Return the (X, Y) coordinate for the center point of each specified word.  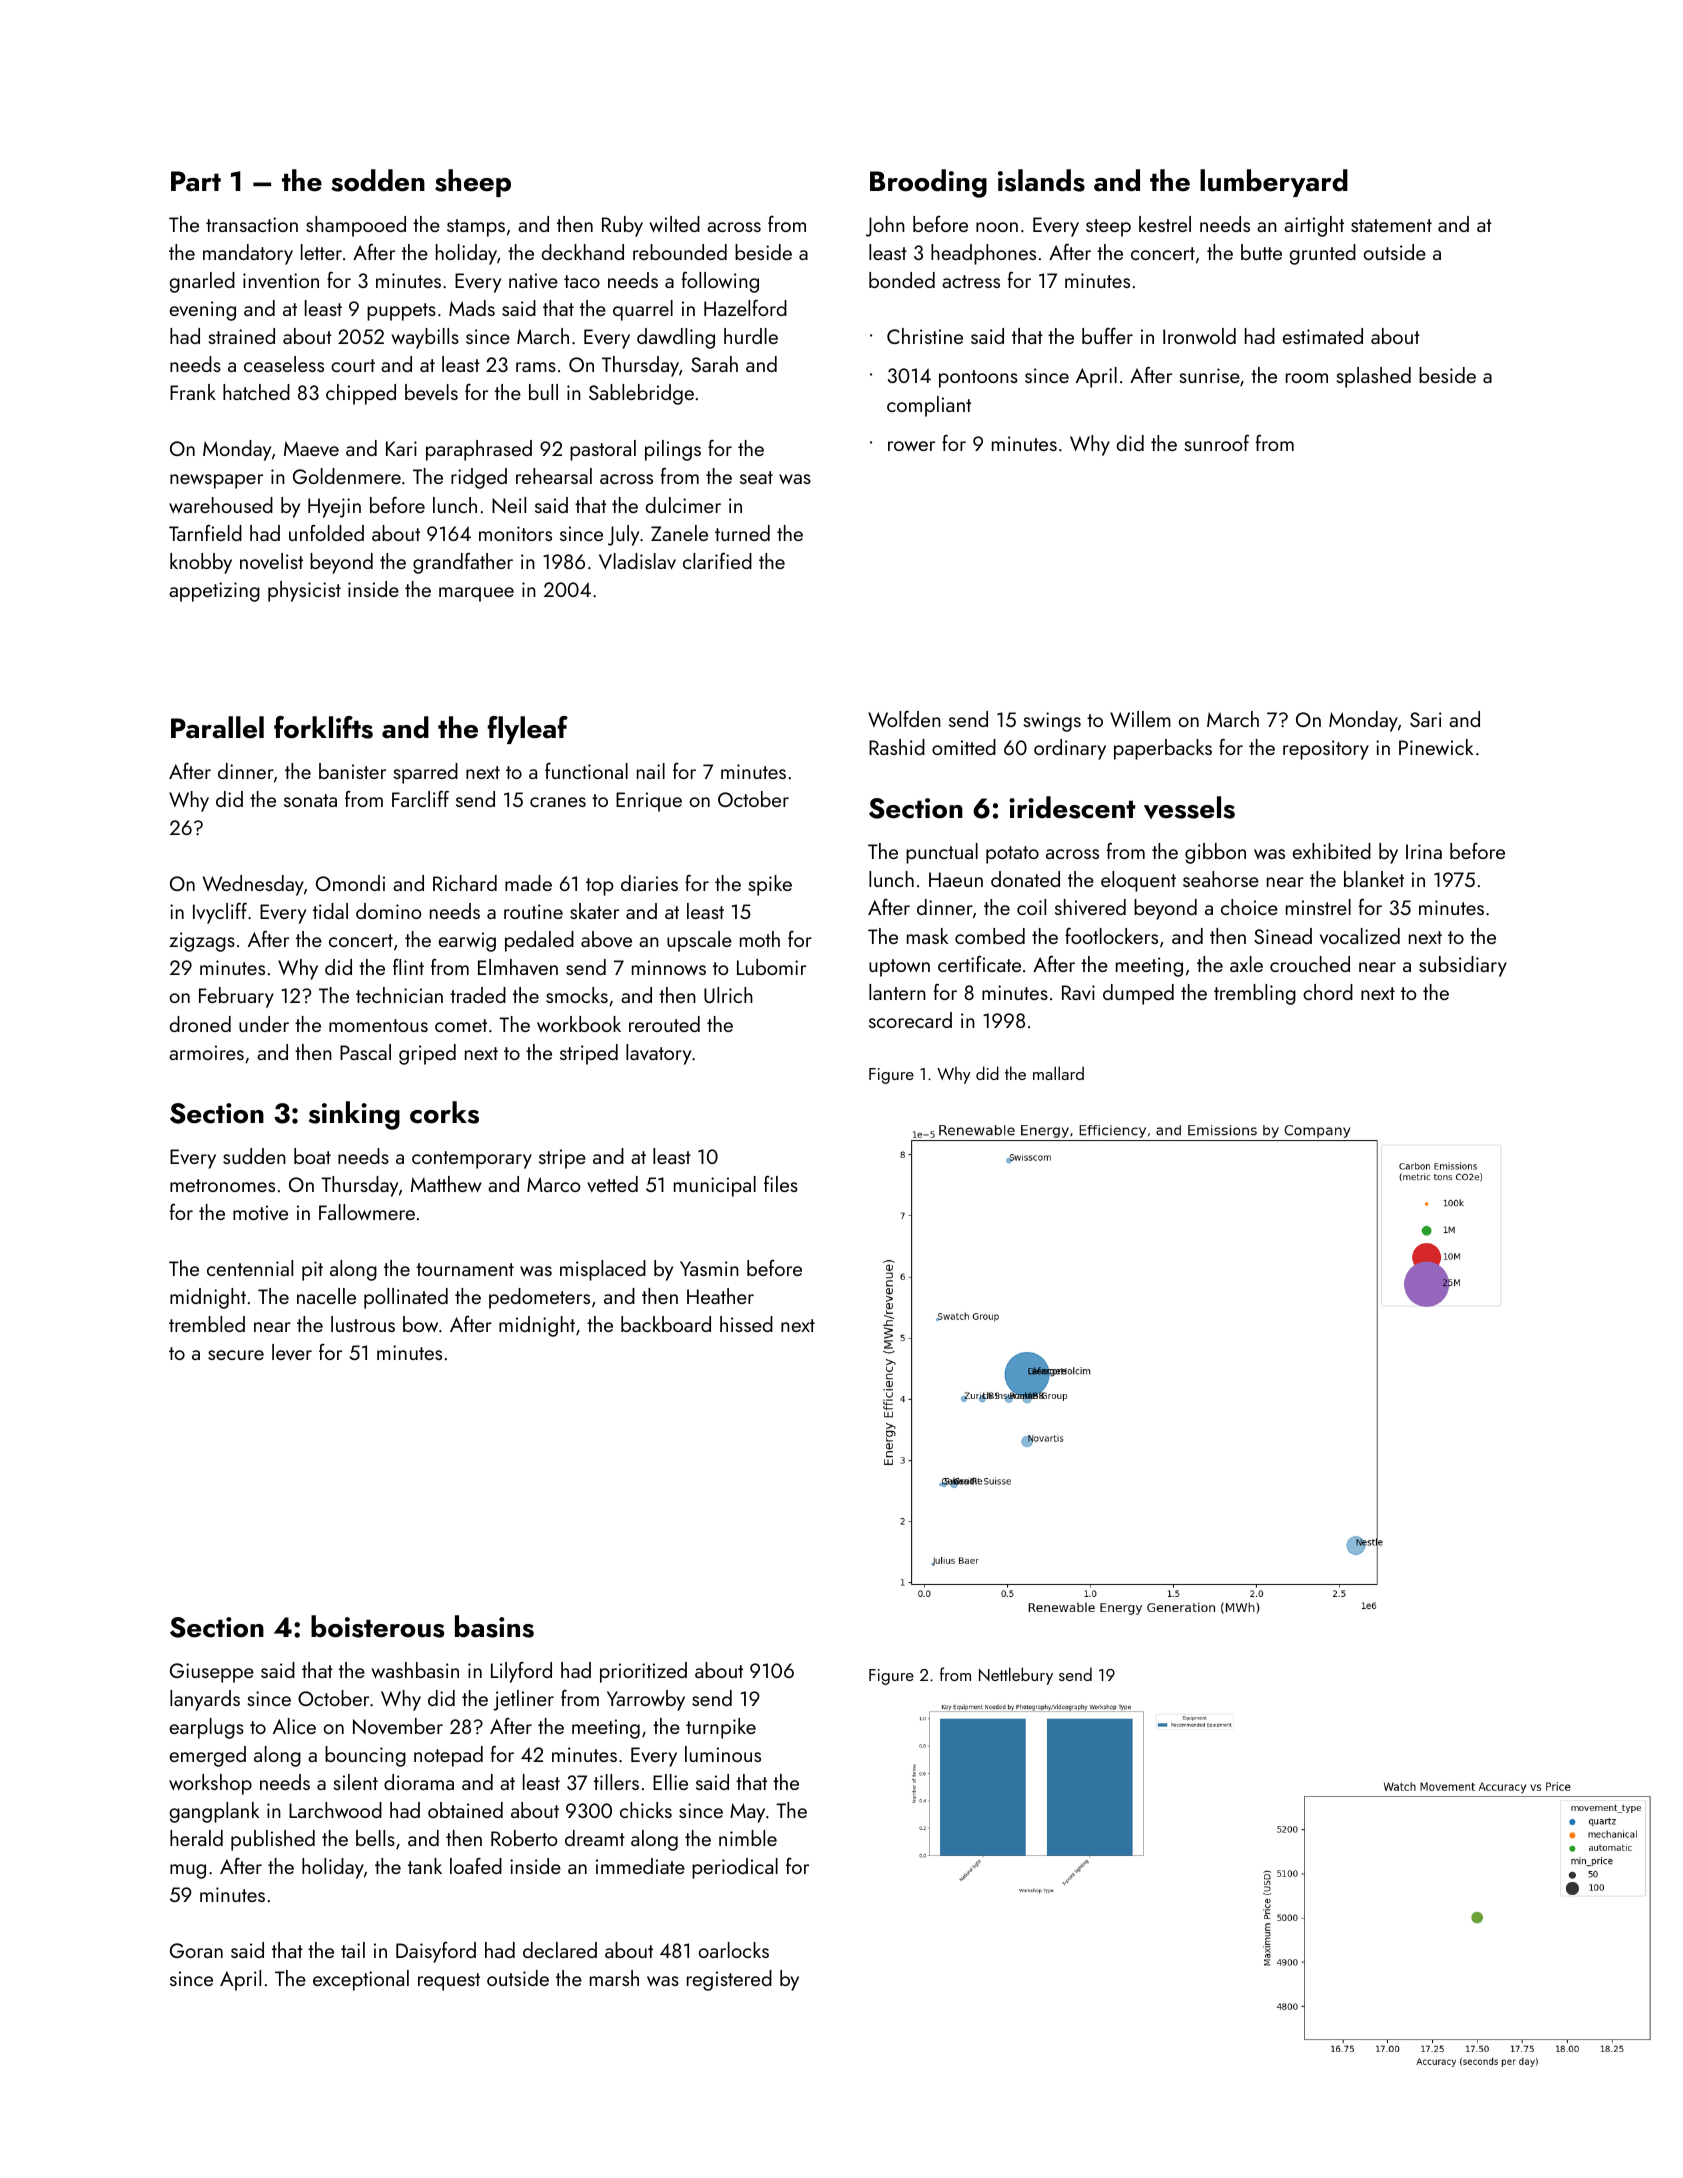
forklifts (323, 727)
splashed (1374, 377)
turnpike (721, 1728)
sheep (473, 183)
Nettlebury (1016, 1676)
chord (1328, 992)
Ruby (622, 226)
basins (494, 1626)
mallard (1058, 1073)
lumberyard (1274, 183)
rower (911, 446)
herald (196, 1838)
